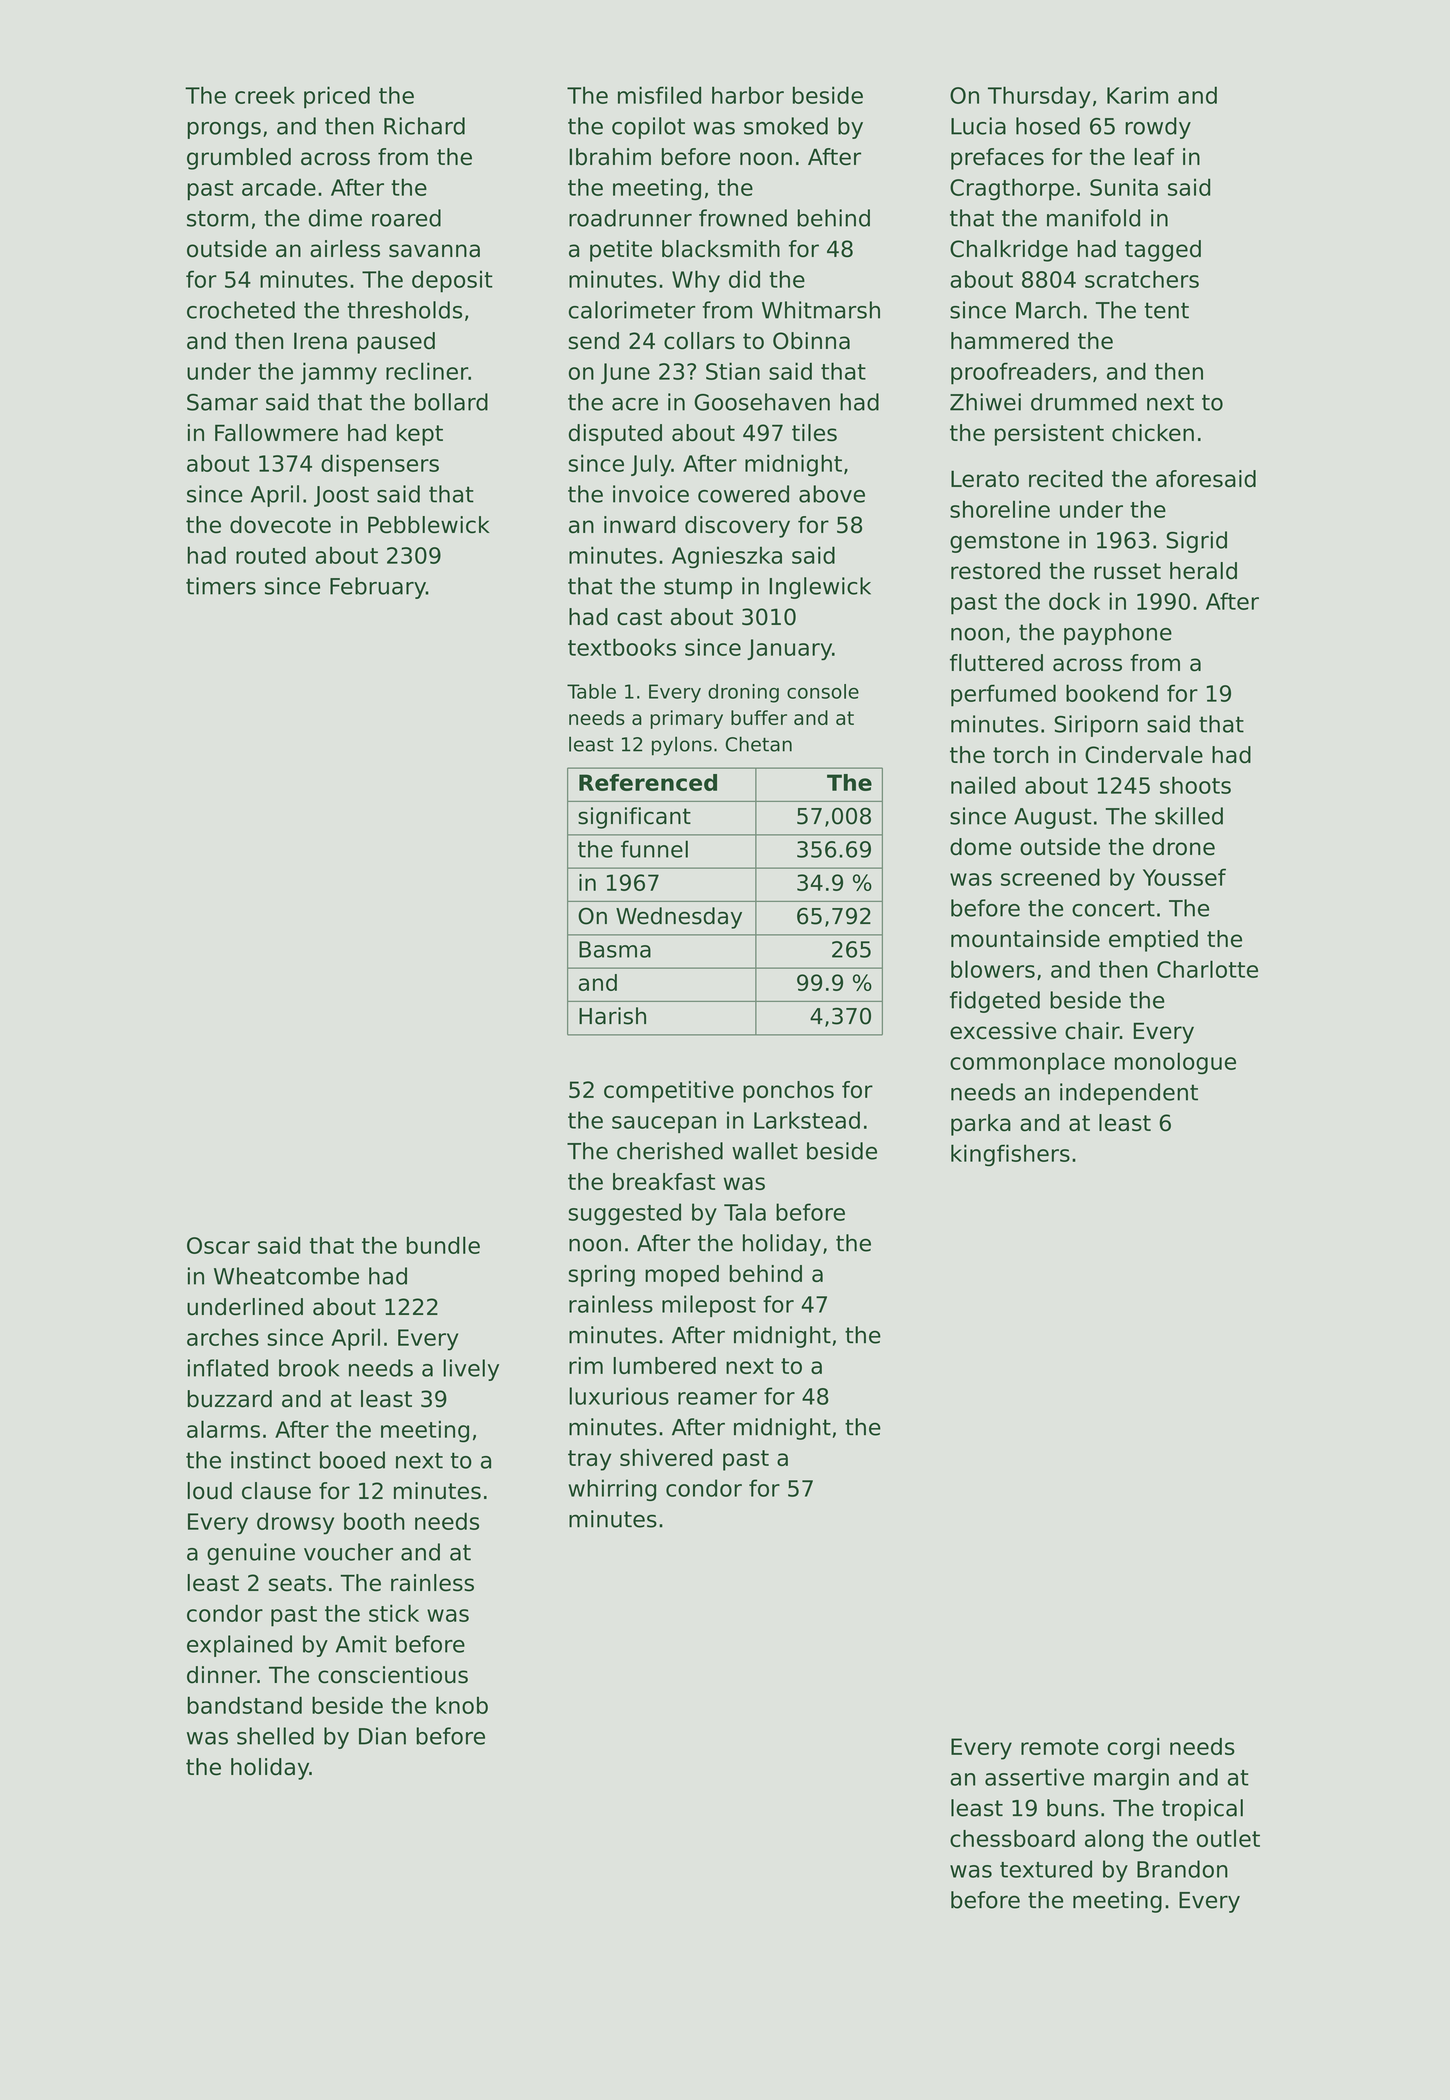 This page has height=2100, width=1450. Describe the element at coordinates (669, 1092) in the page. I see `competitive` at that location.
